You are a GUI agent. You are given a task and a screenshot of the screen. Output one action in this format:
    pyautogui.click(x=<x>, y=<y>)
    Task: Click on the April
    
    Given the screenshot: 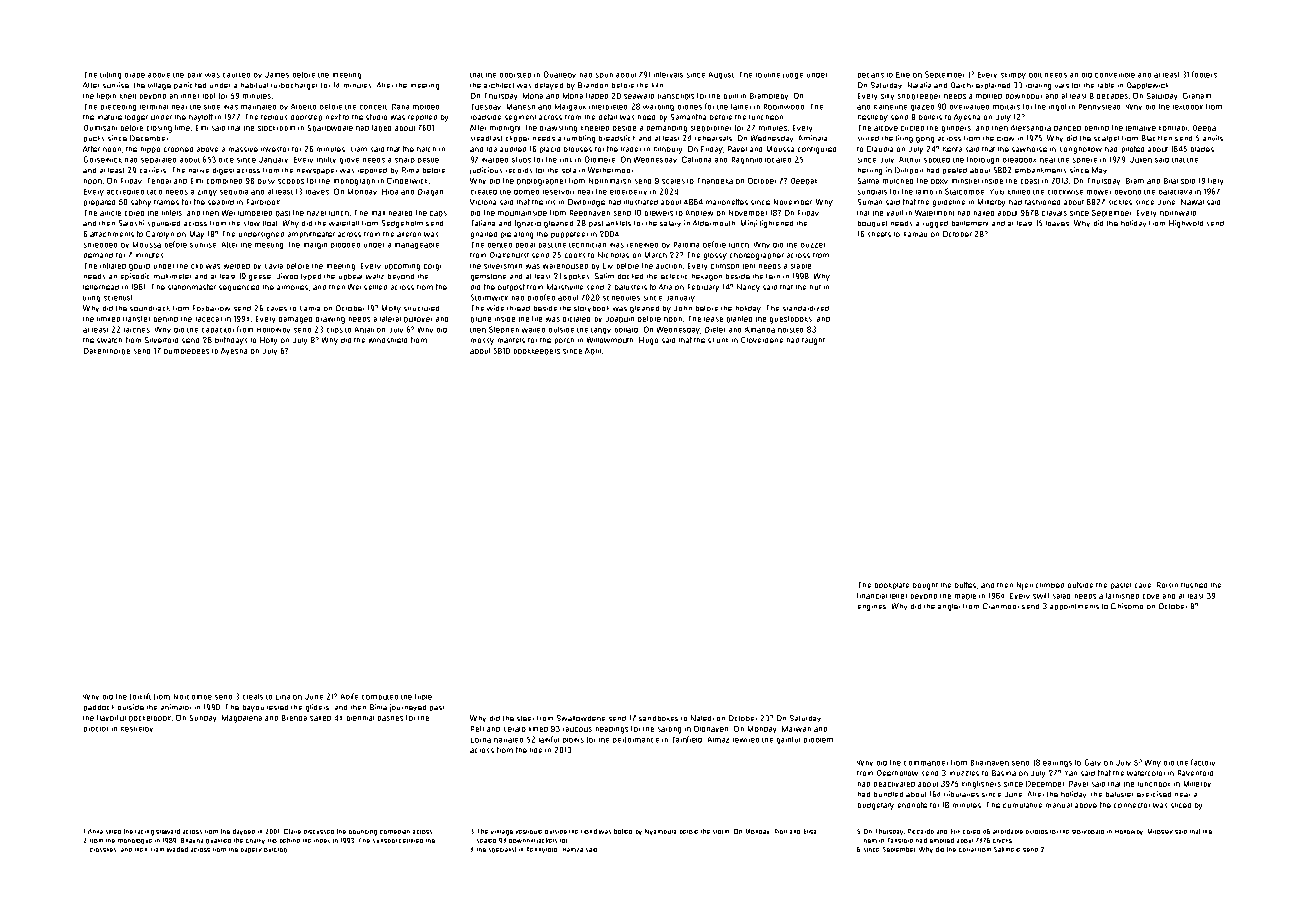 What is the action you would take?
    pyautogui.click(x=593, y=351)
